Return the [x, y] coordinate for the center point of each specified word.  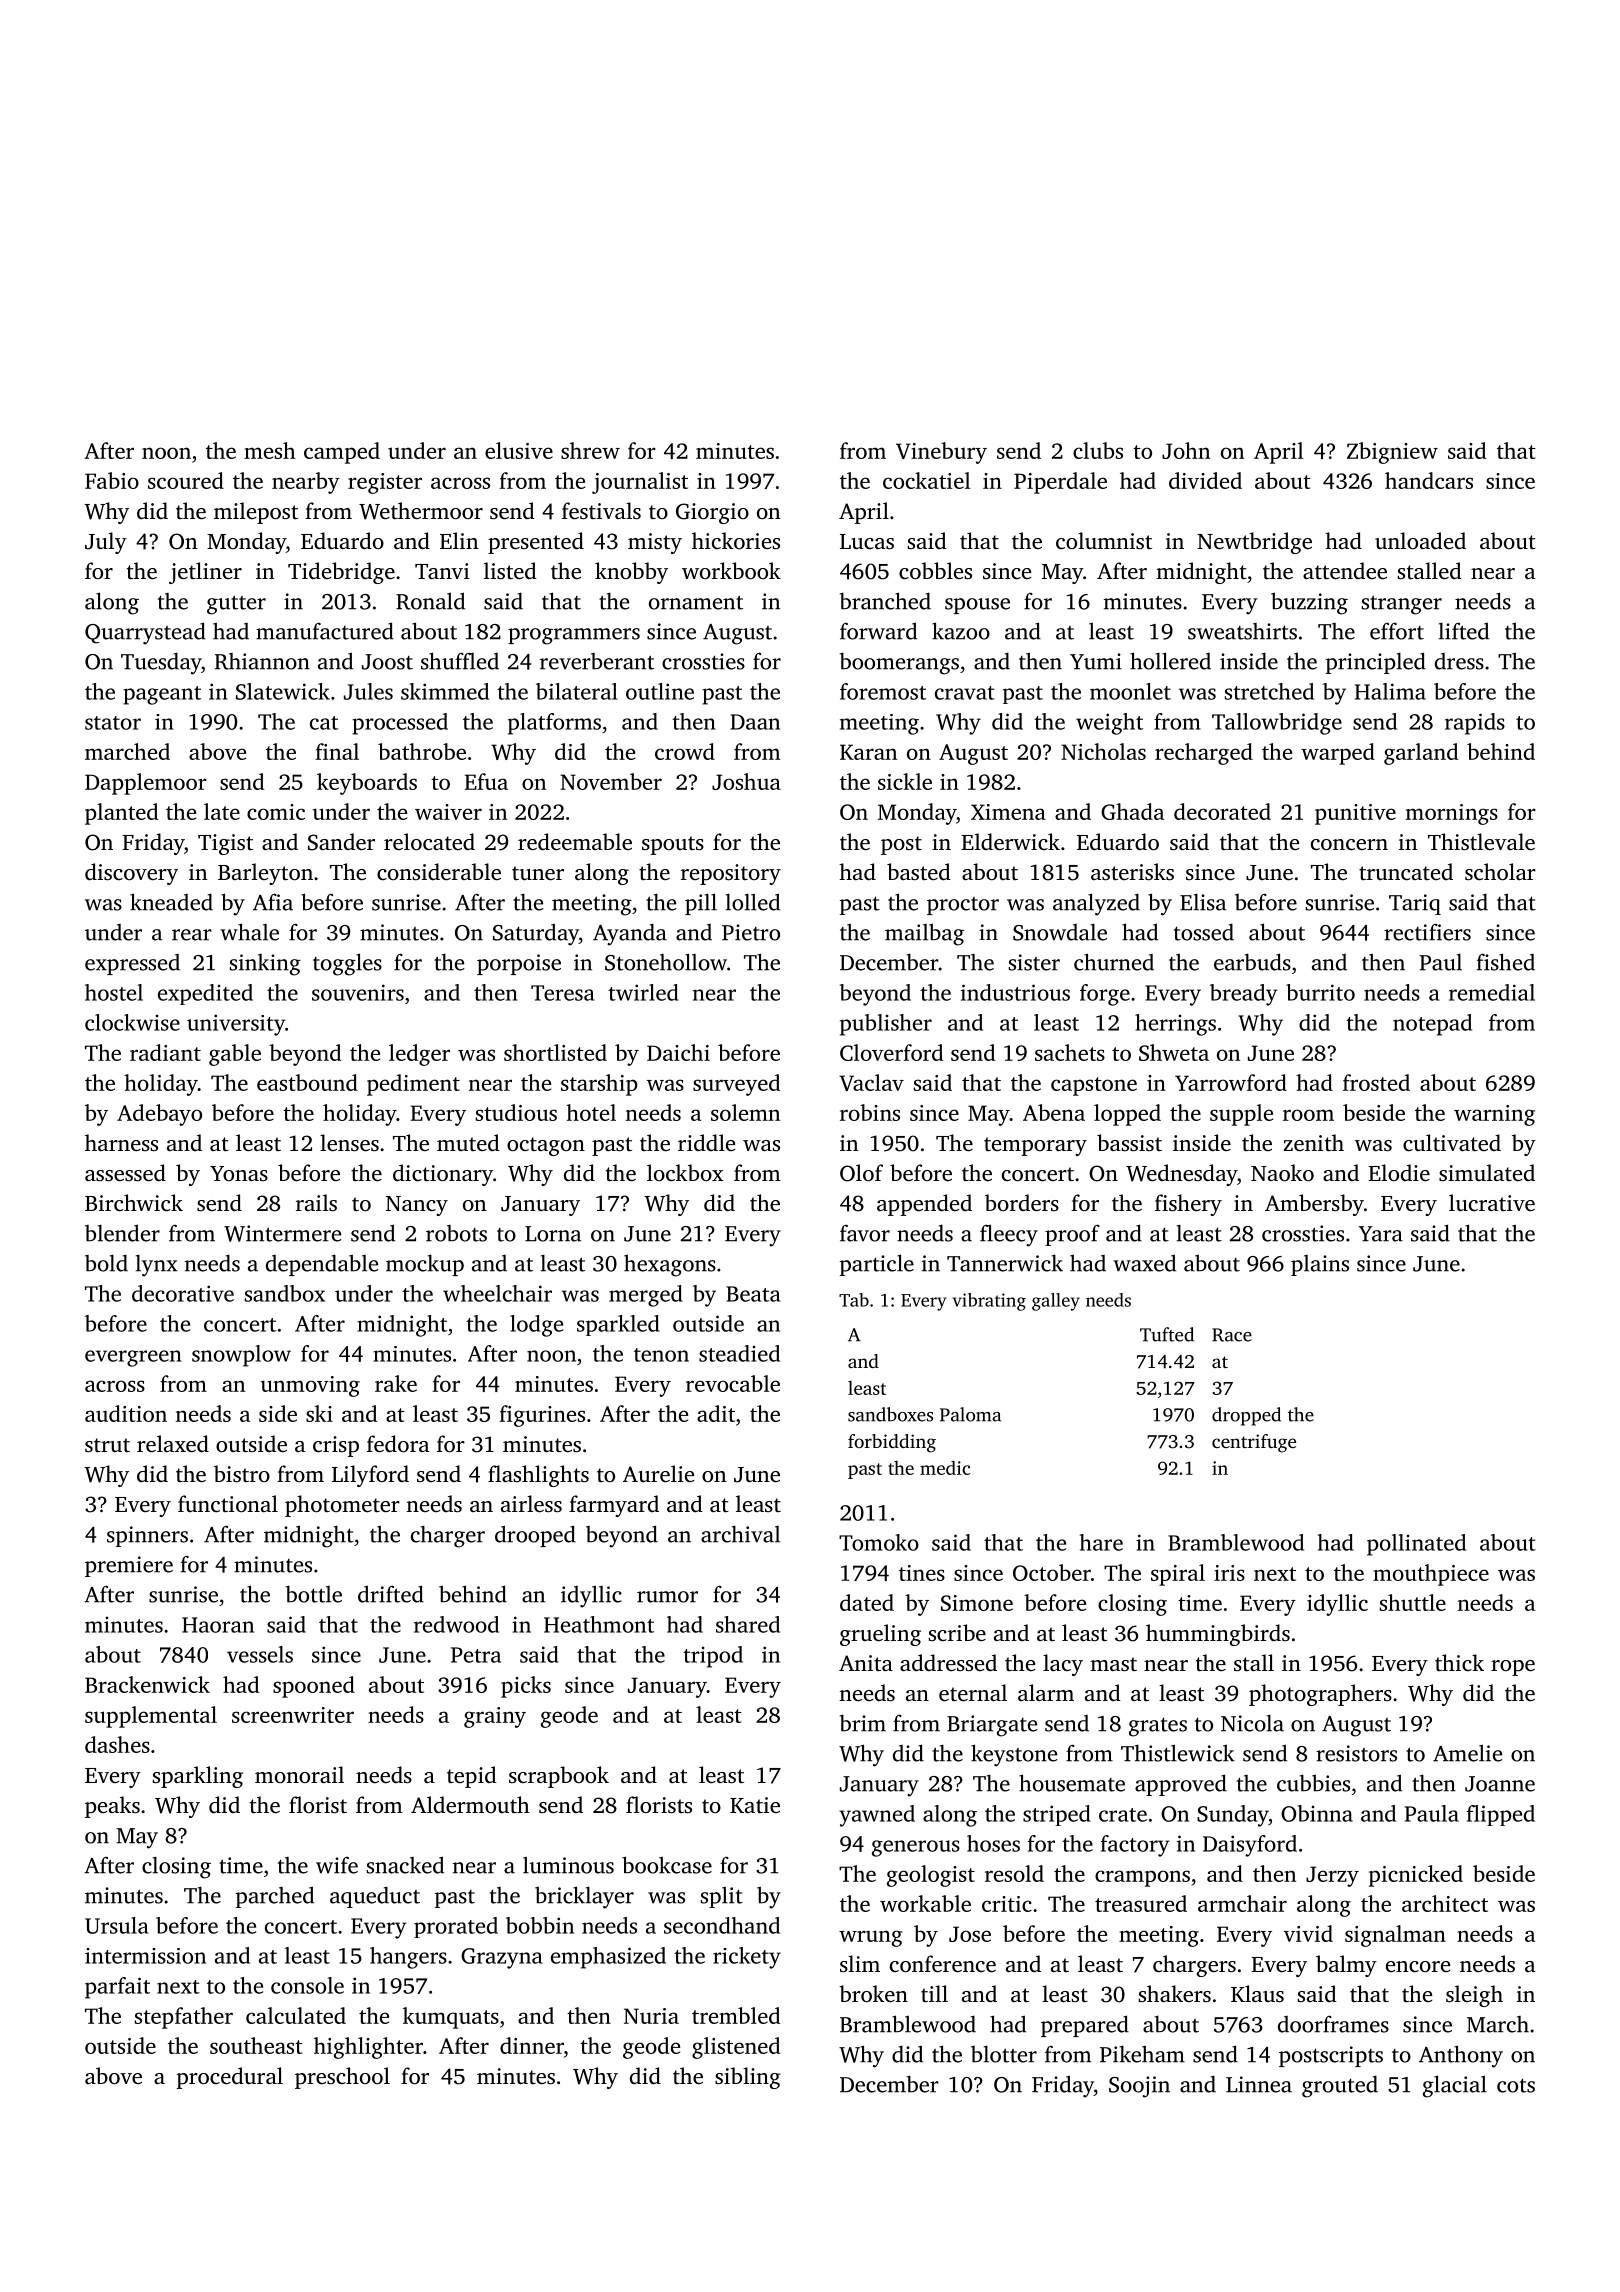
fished [1506, 962]
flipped [1501, 1815]
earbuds [1252, 962]
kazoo [961, 631]
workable [925, 1903]
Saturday [536, 934]
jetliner [205, 573]
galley [1056, 1302]
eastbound [307, 1082]
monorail [299, 1774]
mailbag [924, 934]
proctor [963, 906]
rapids [1475, 724]
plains [1320, 1265]
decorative [183, 1293]
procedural [230, 2078]
